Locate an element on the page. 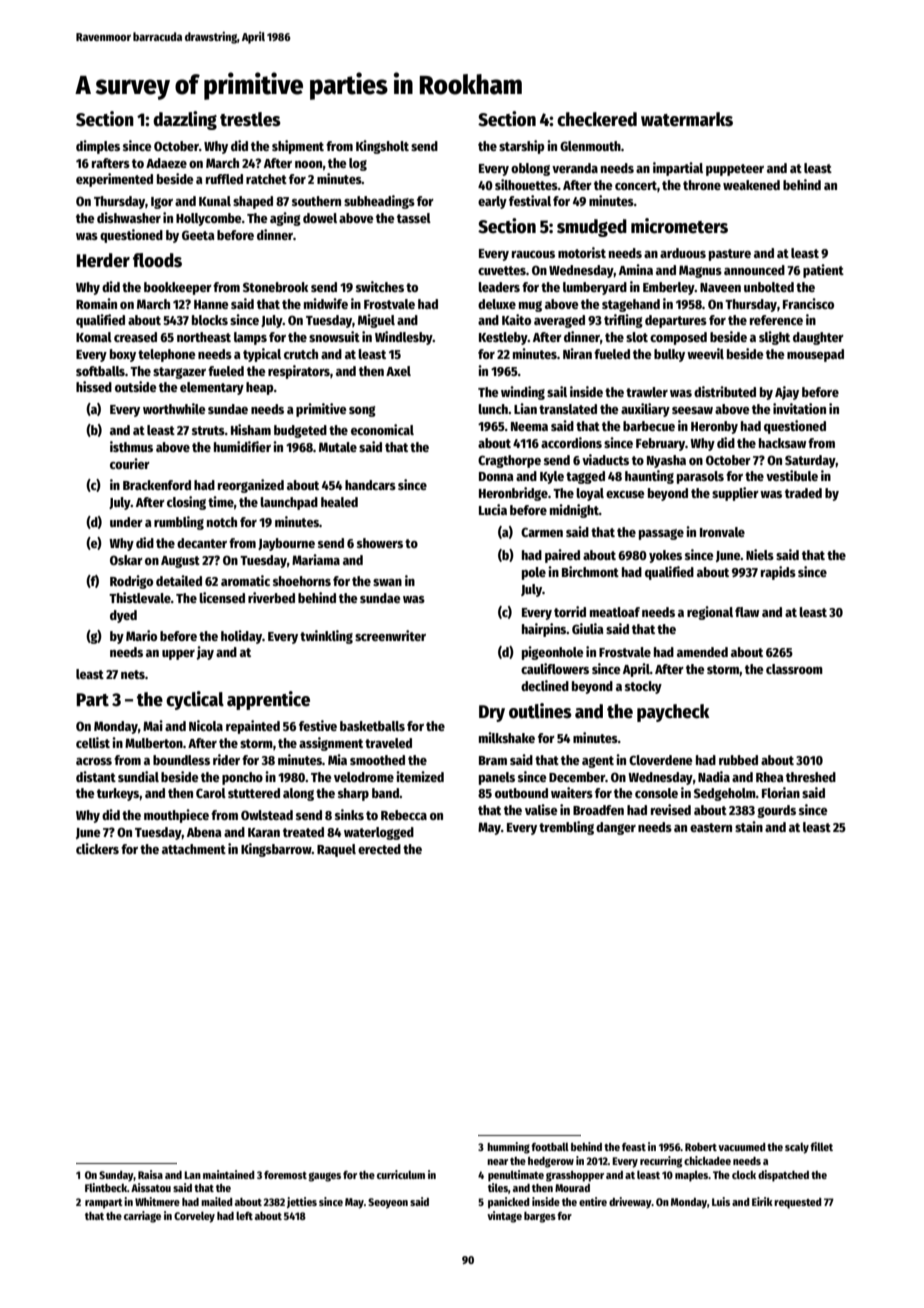 The height and width of the document is (1308, 924). watermarks is located at coordinates (687, 119).
